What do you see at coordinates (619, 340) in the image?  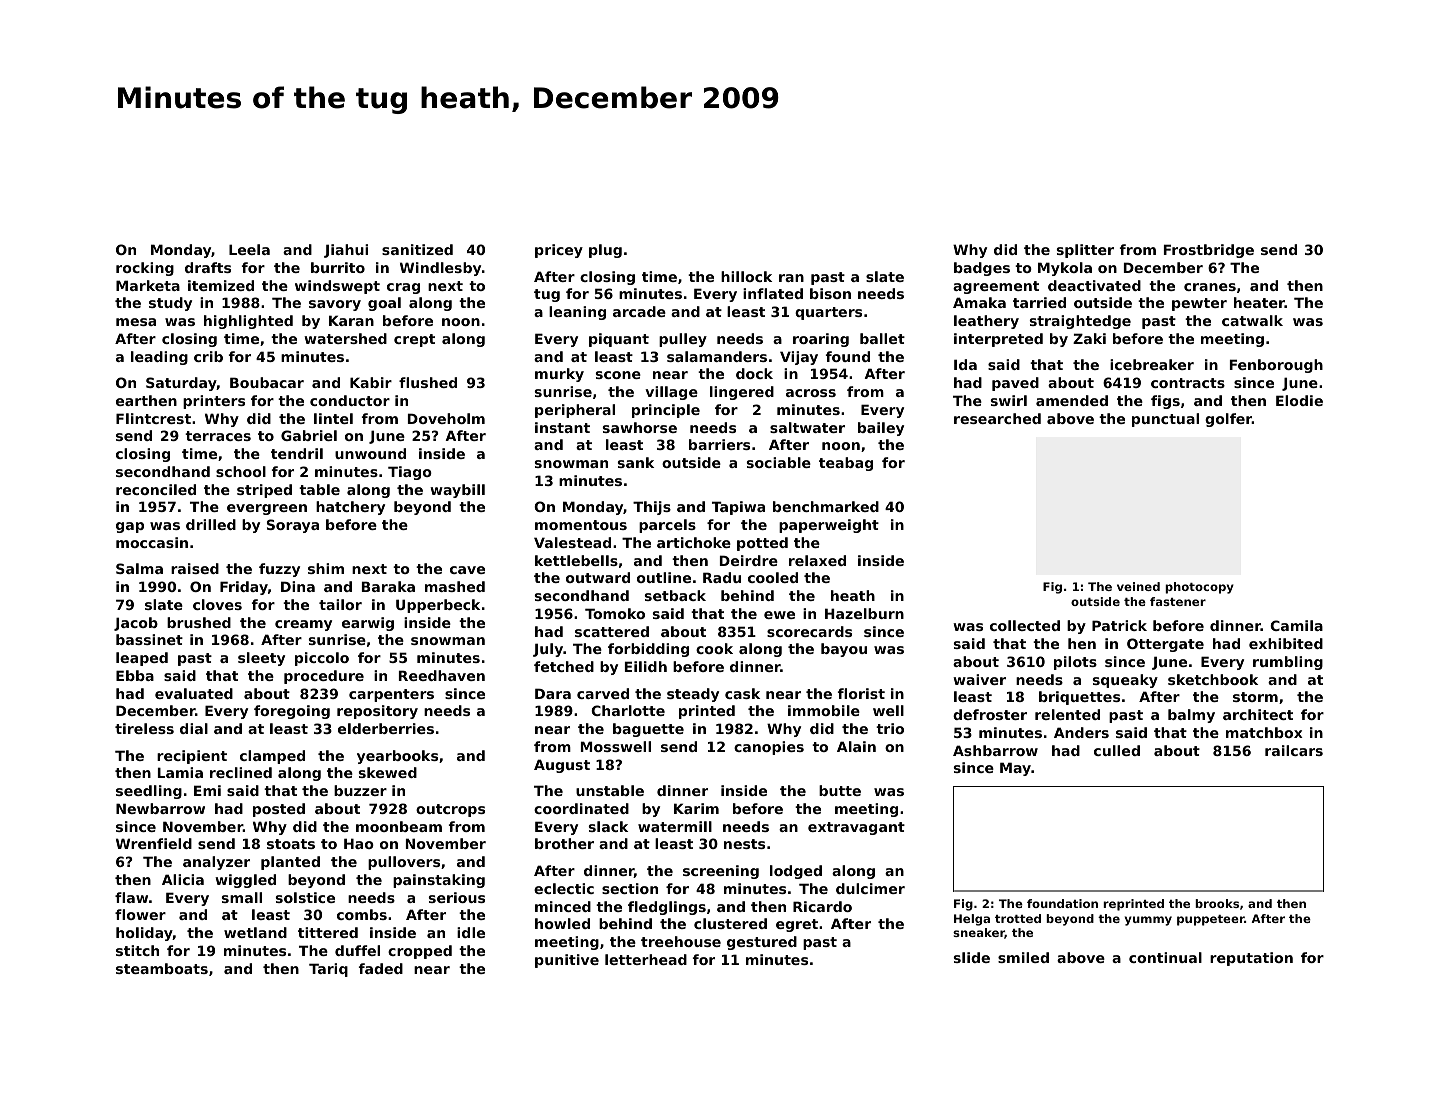 I see `piquant` at bounding box center [619, 340].
